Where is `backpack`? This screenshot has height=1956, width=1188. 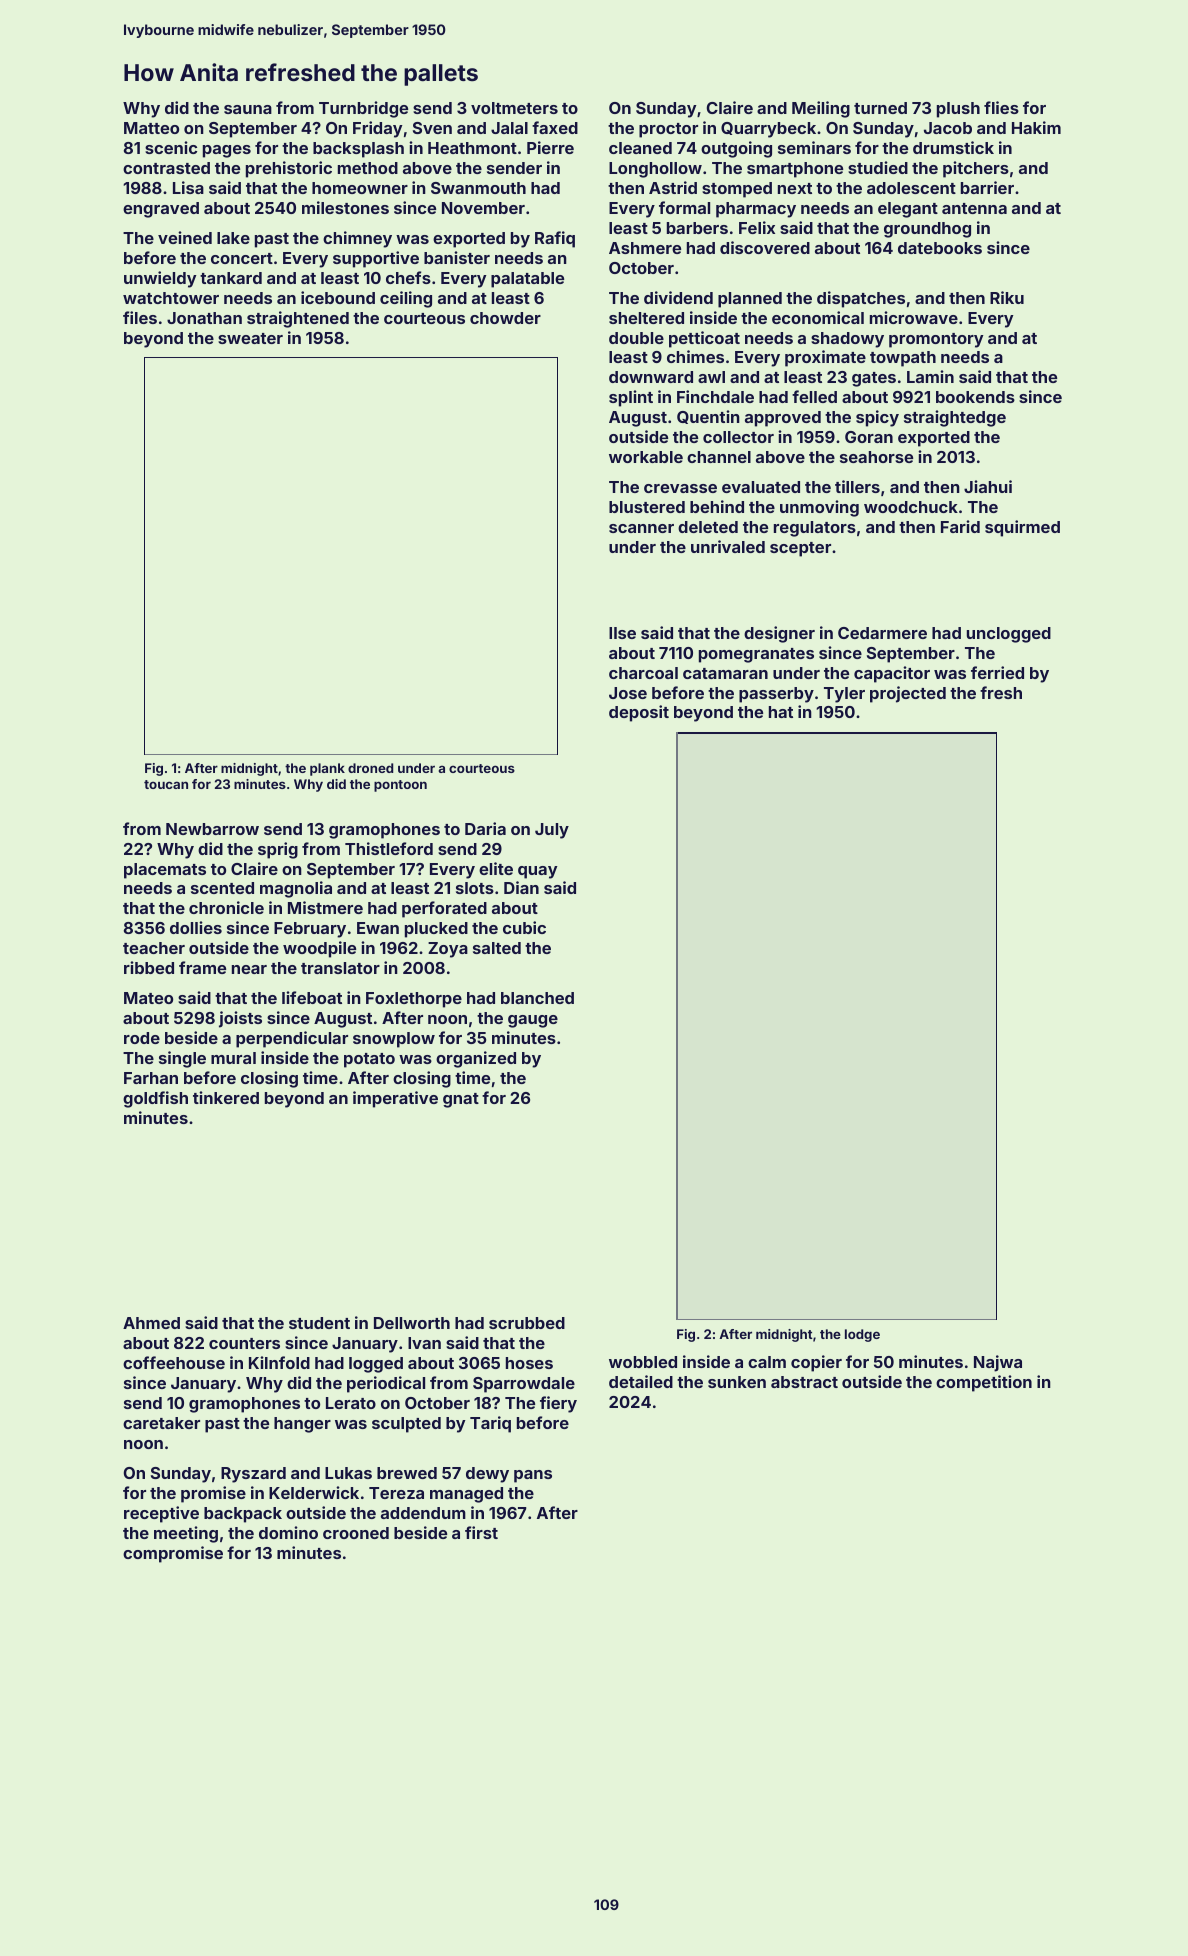 backpack is located at coordinates (243, 1515).
